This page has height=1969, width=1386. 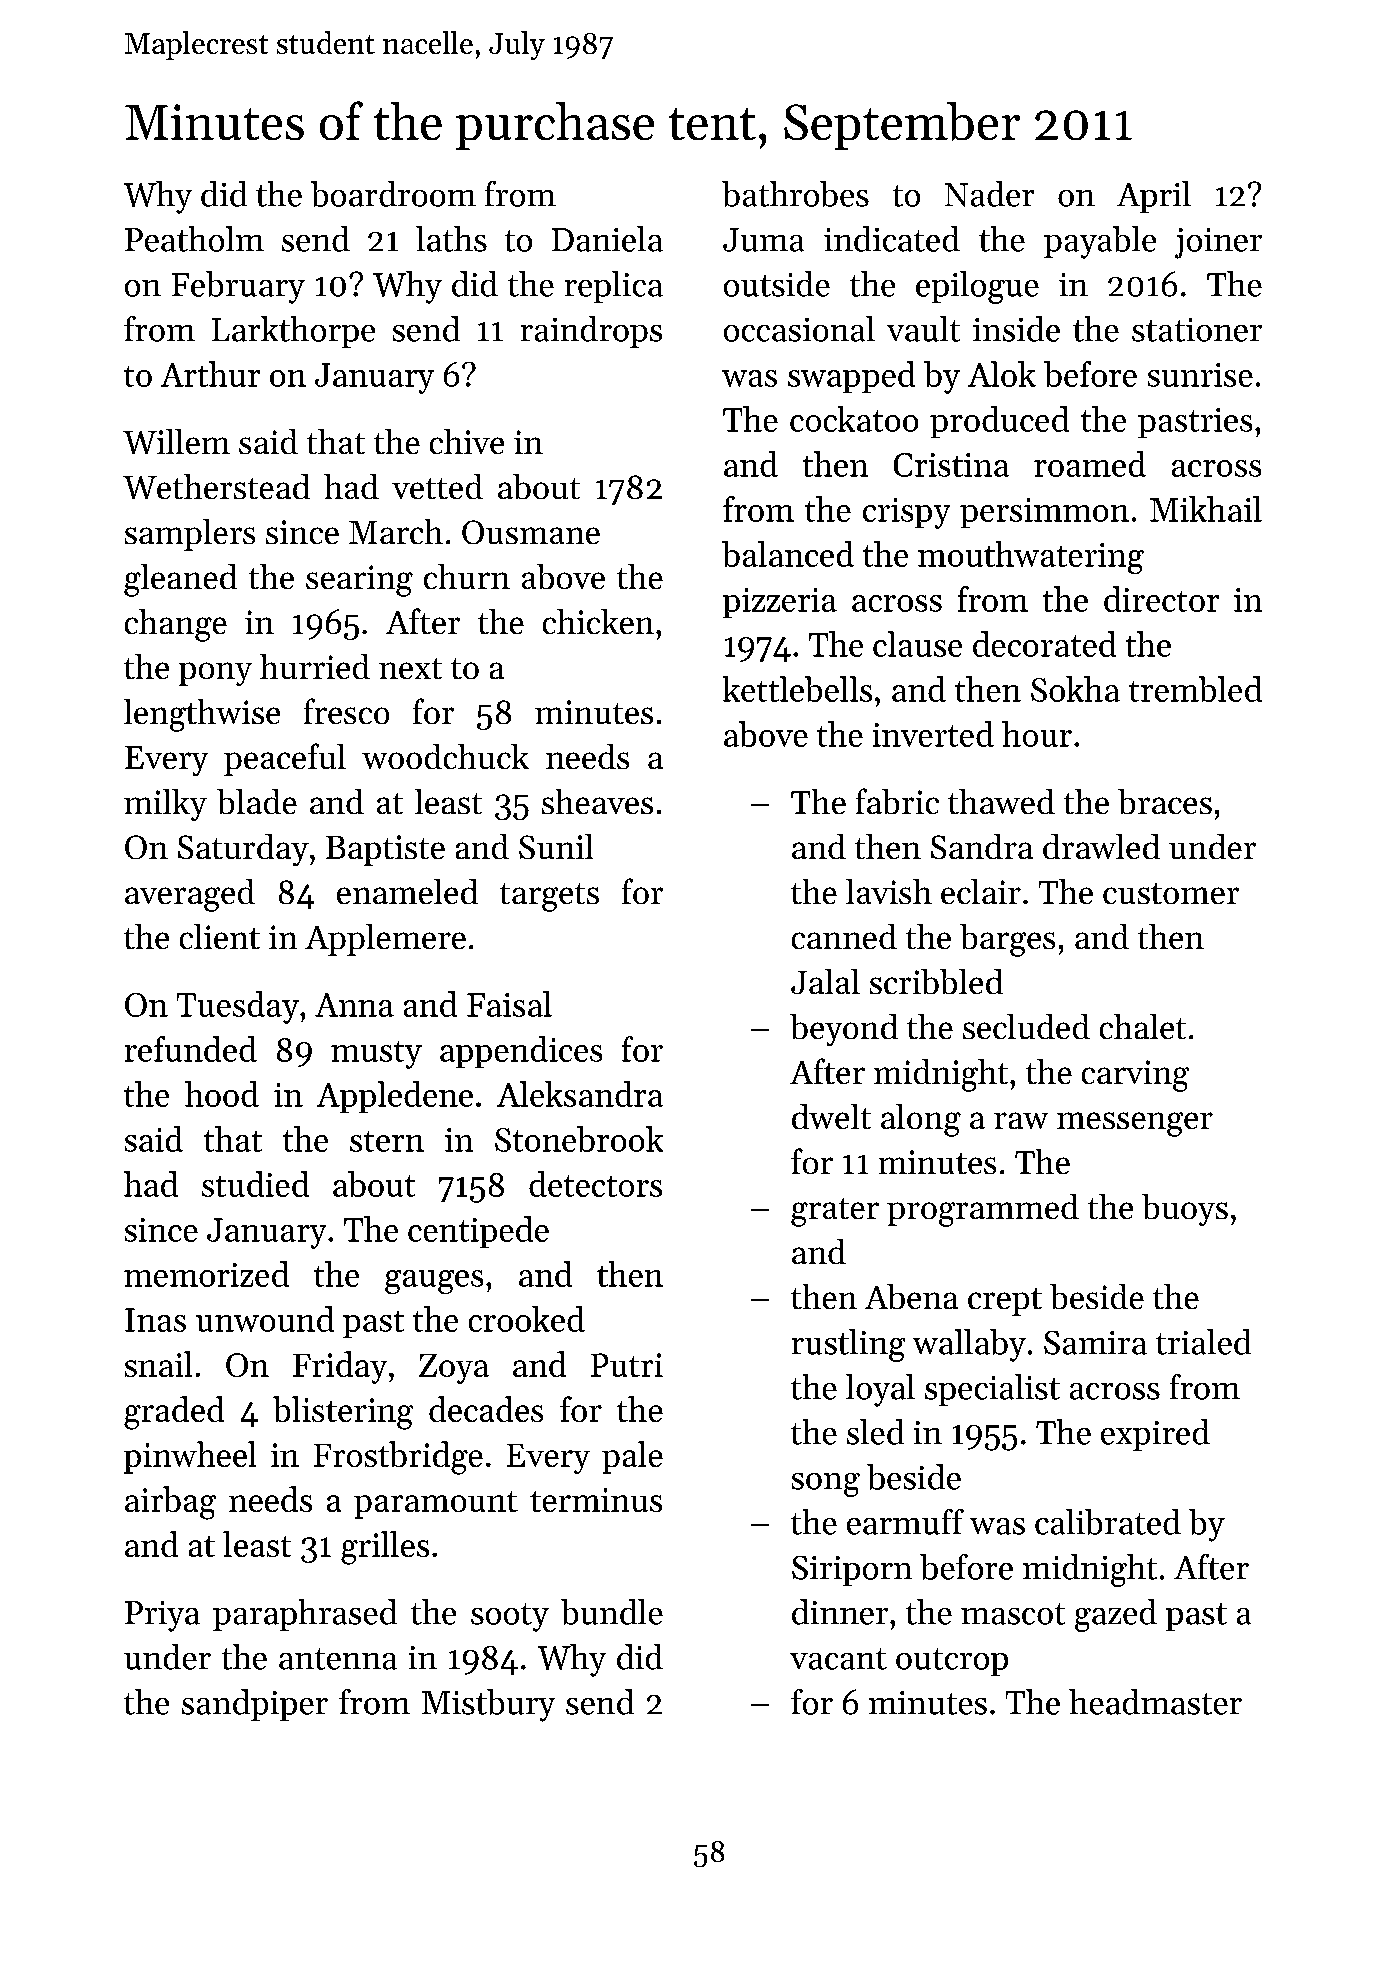 What do you see at coordinates (509, 1004) in the page?
I see `Faisal` at bounding box center [509, 1004].
